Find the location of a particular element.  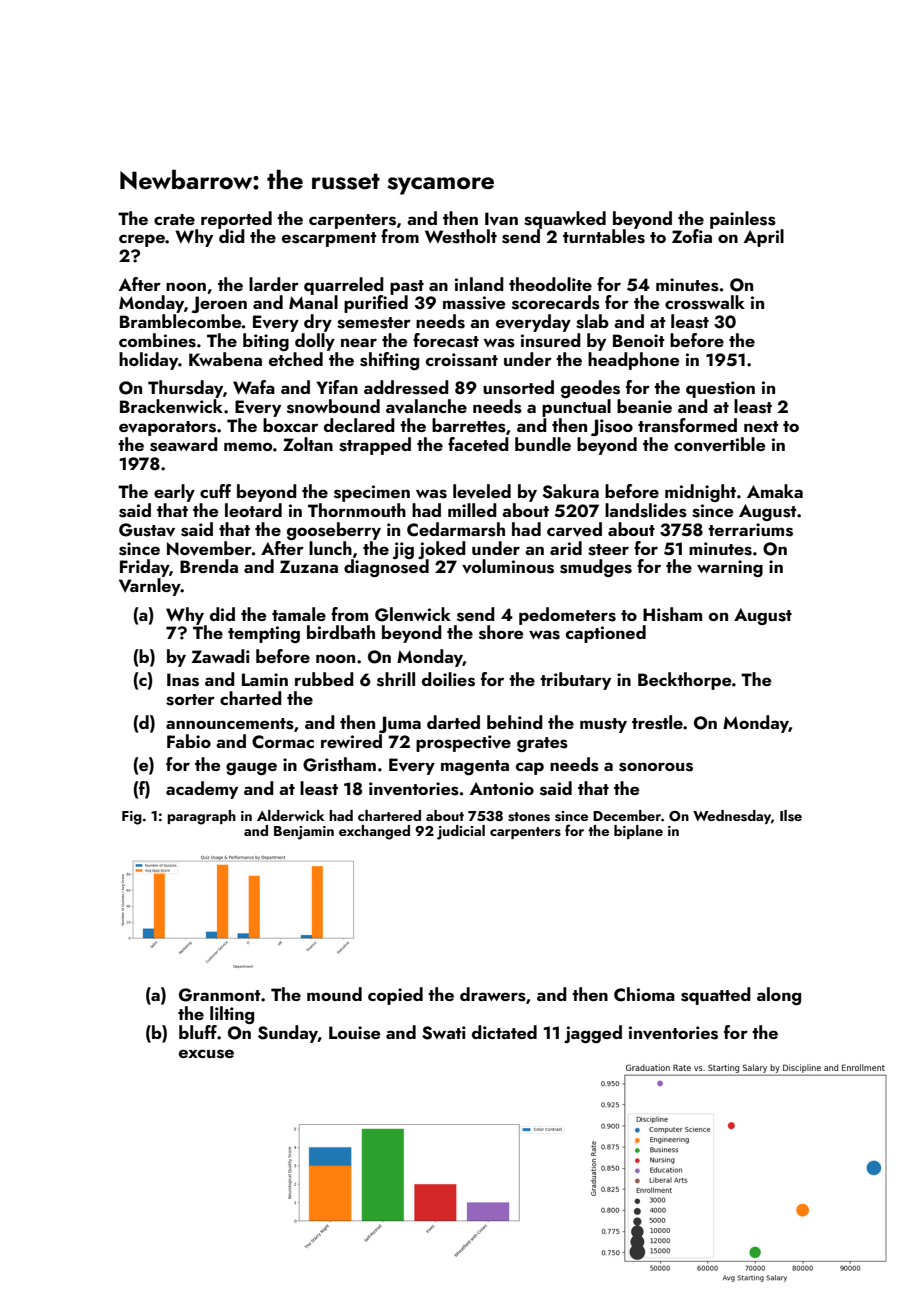

question is located at coordinates (720, 389).
